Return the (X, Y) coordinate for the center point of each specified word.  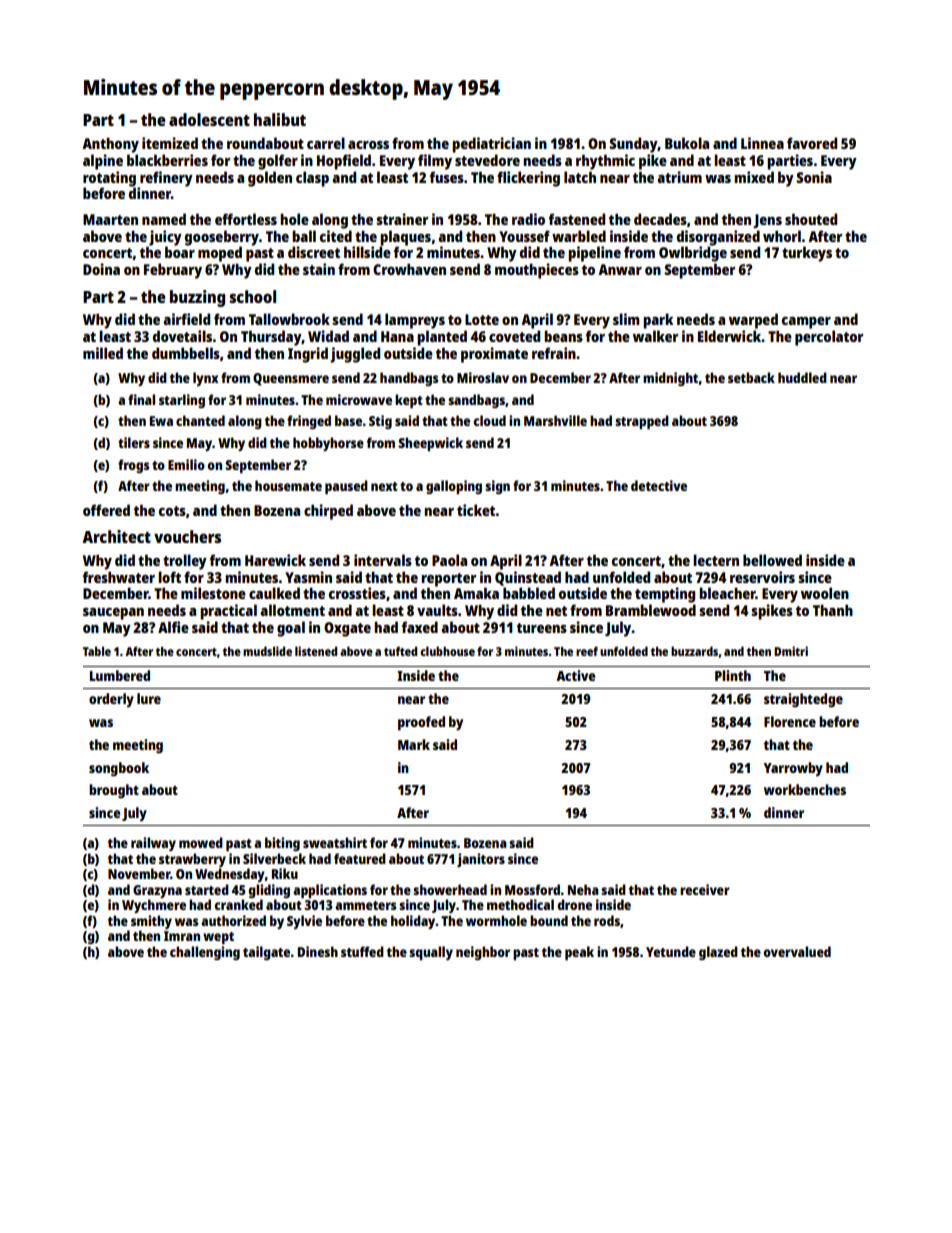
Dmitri (791, 651)
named (164, 219)
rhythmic (605, 162)
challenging (205, 953)
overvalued (797, 951)
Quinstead (528, 578)
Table (97, 651)
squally (431, 953)
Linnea (762, 143)
